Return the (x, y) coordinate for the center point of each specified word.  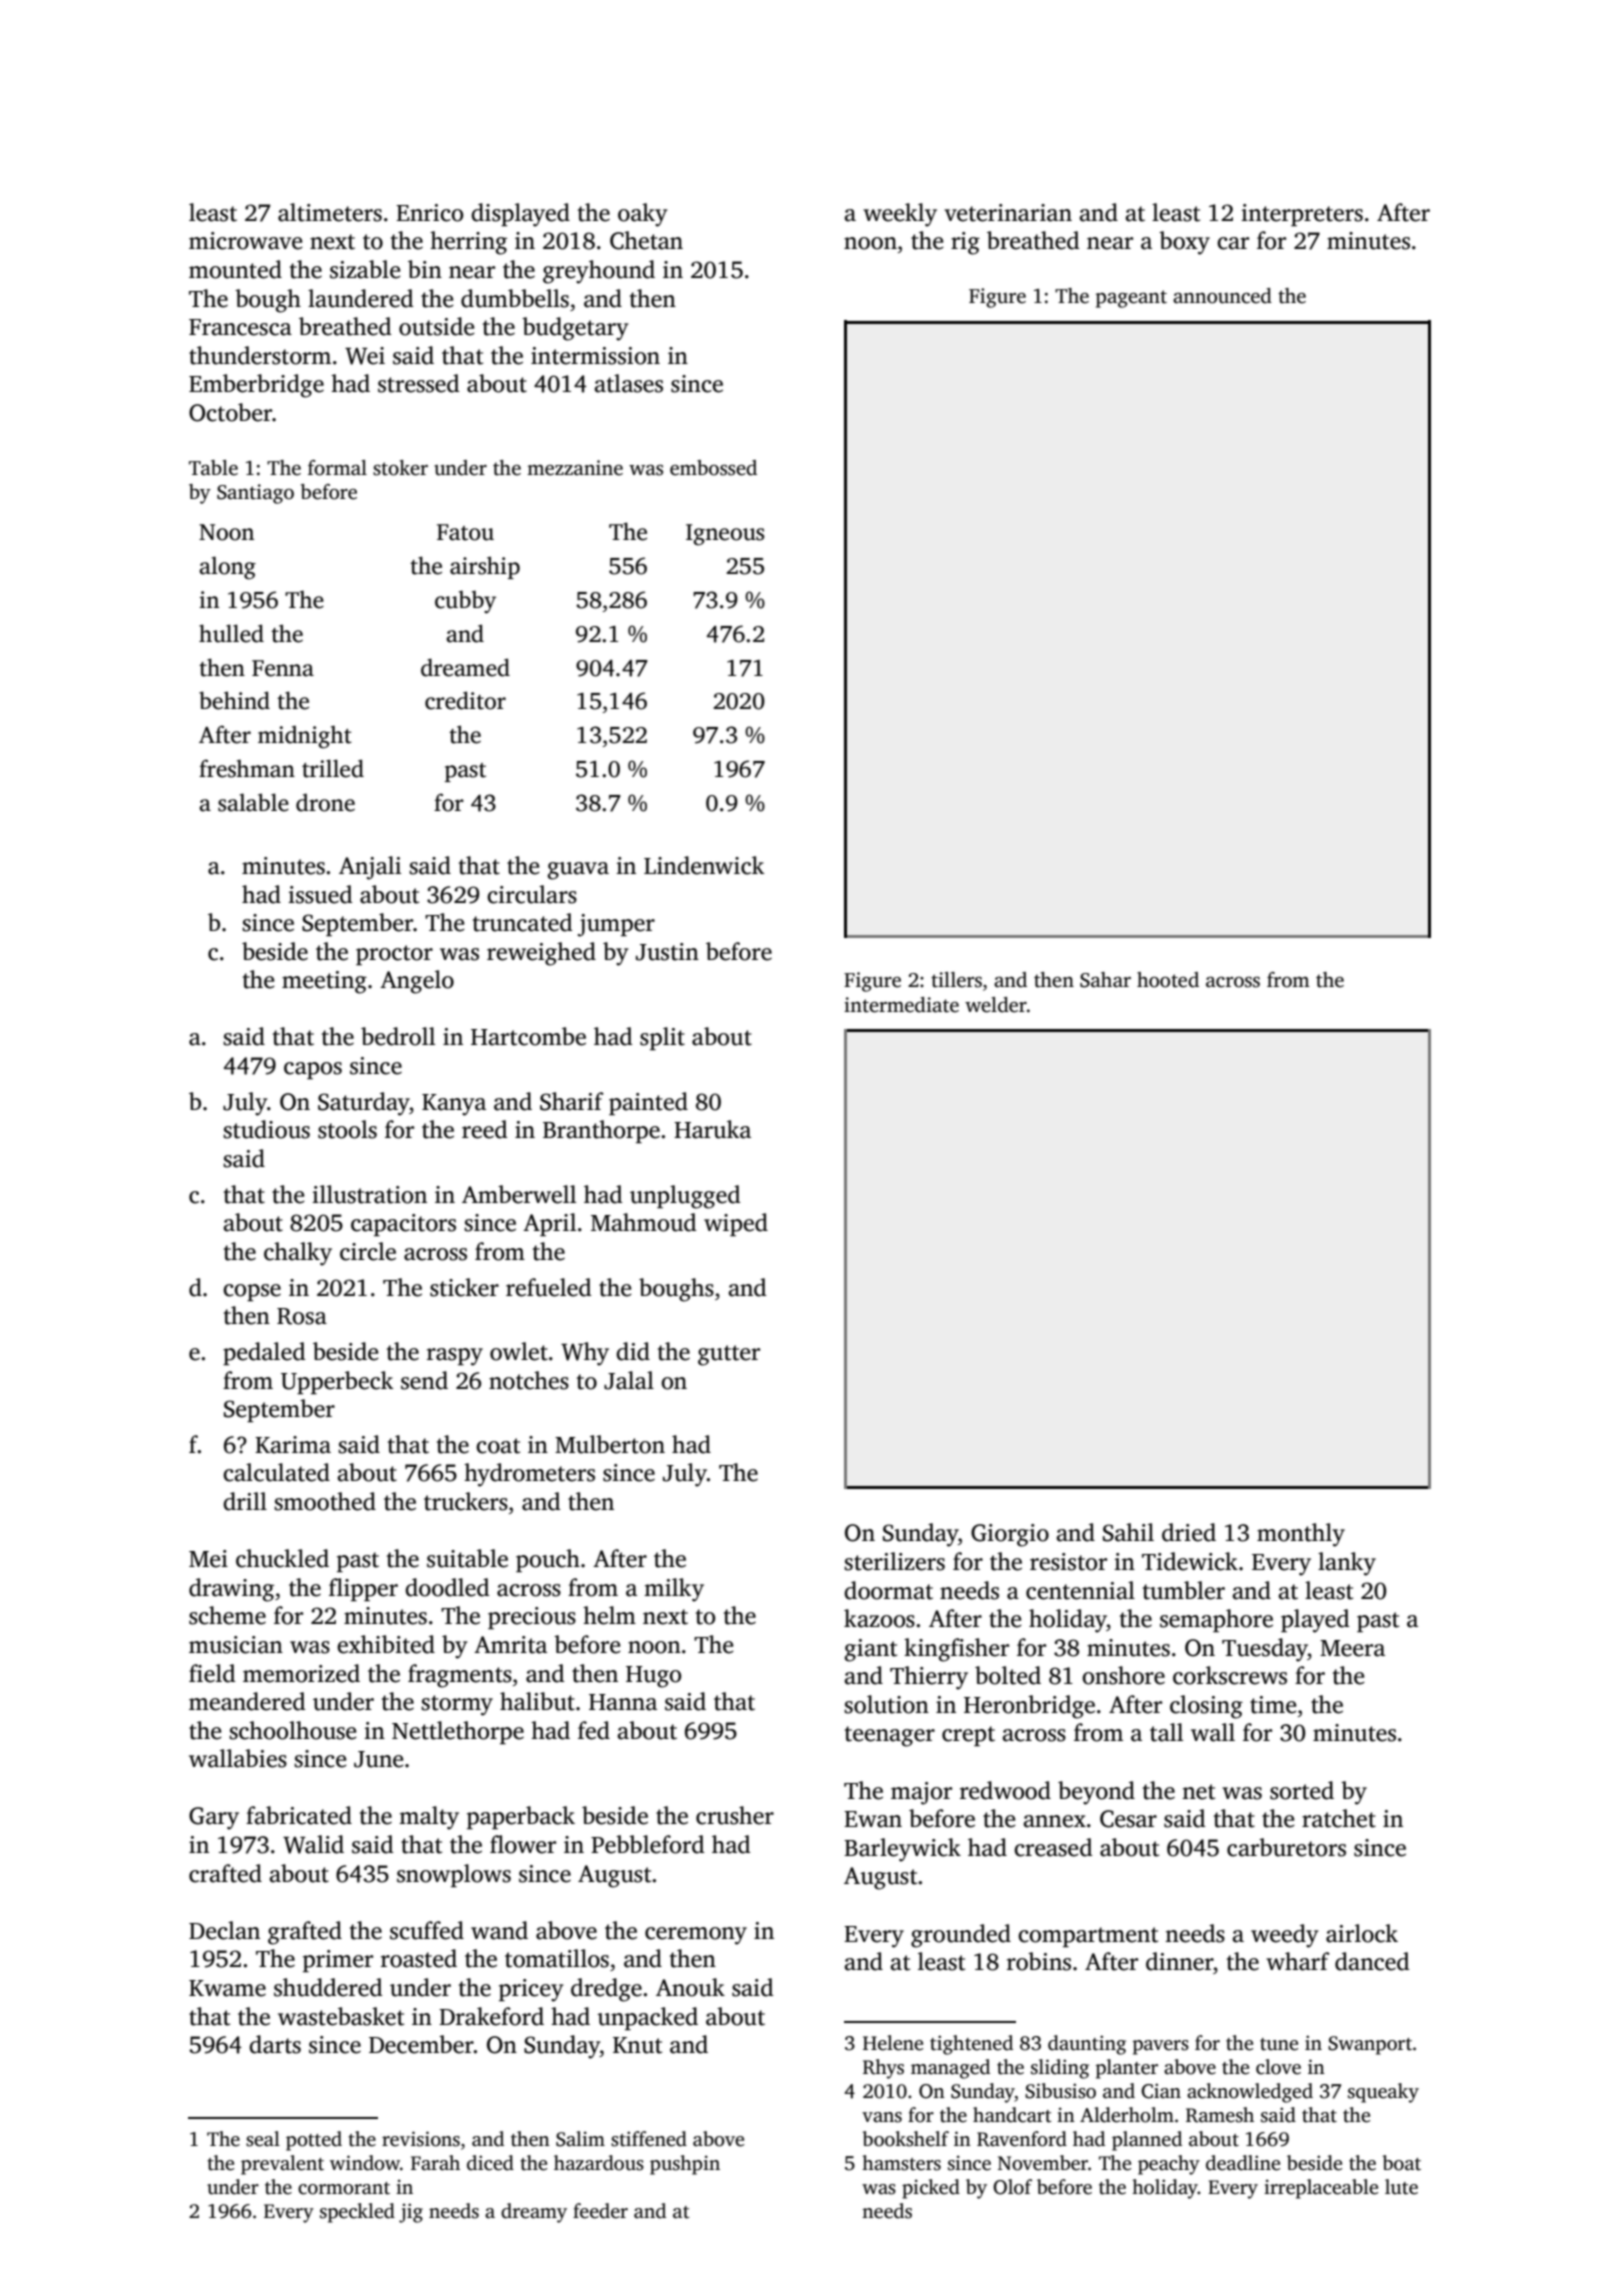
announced (1222, 296)
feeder (600, 2211)
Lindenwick (704, 865)
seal (263, 2139)
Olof (1012, 2187)
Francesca (240, 327)
